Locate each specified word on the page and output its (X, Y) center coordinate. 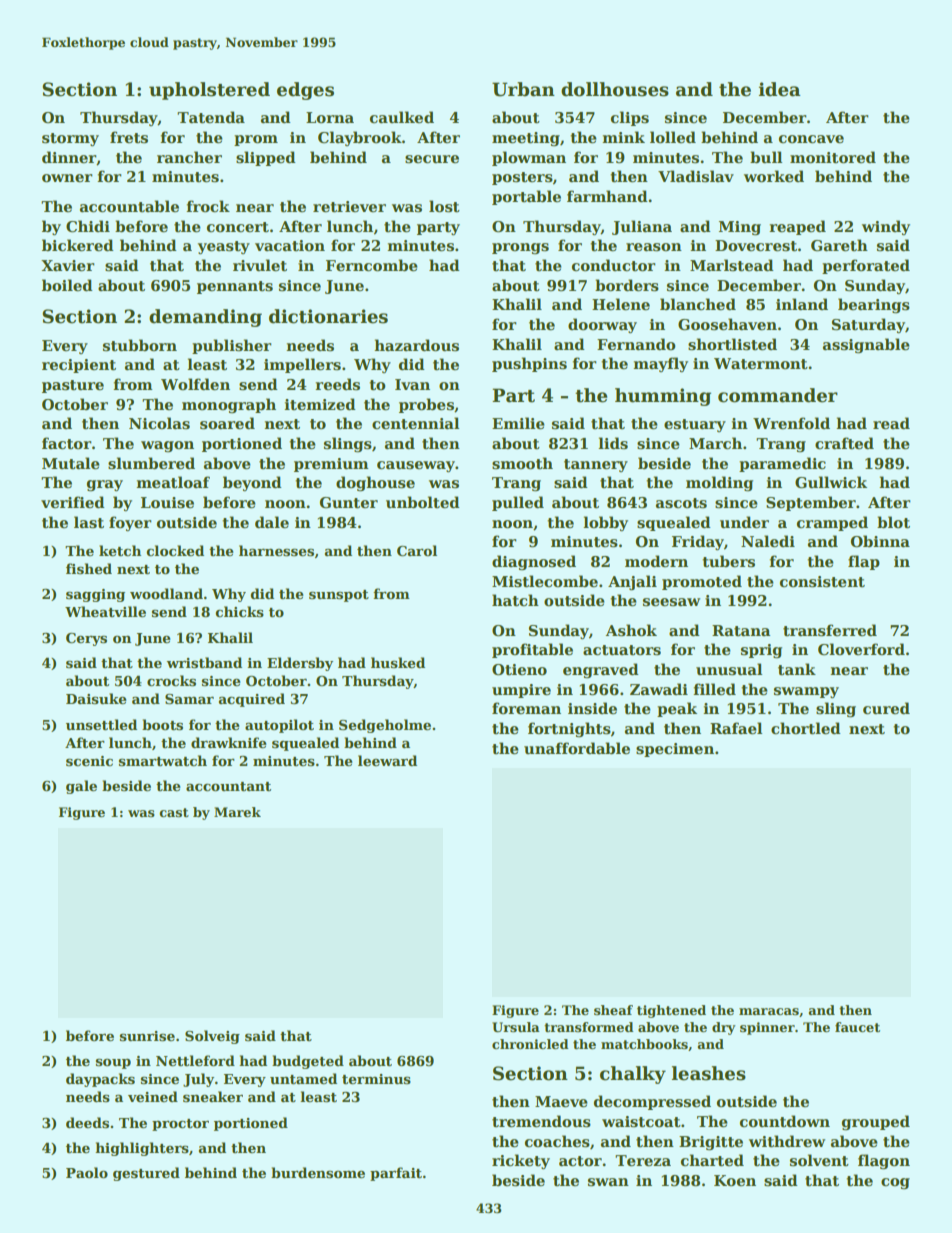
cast (174, 812)
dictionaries (328, 316)
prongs (520, 248)
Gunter (349, 502)
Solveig (212, 1037)
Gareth (839, 245)
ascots (681, 503)
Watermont (761, 363)
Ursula (516, 1027)
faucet (857, 1027)
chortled (806, 728)
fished (89, 568)
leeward (387, 760)
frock (208, 206)
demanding (205, 318)
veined (153, 1096)
